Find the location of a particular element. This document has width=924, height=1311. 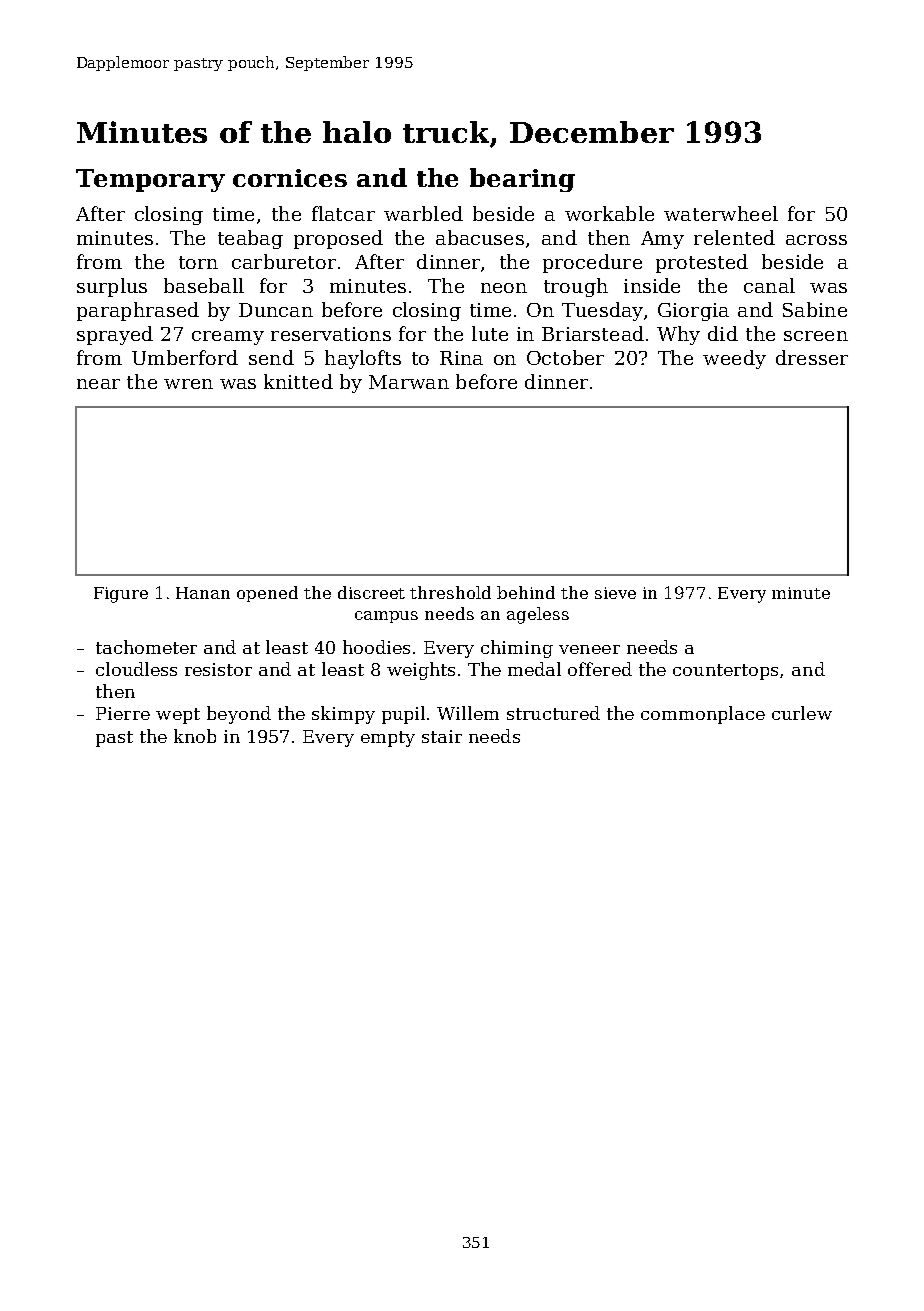

bearing is located at coordinates (522, 180).
